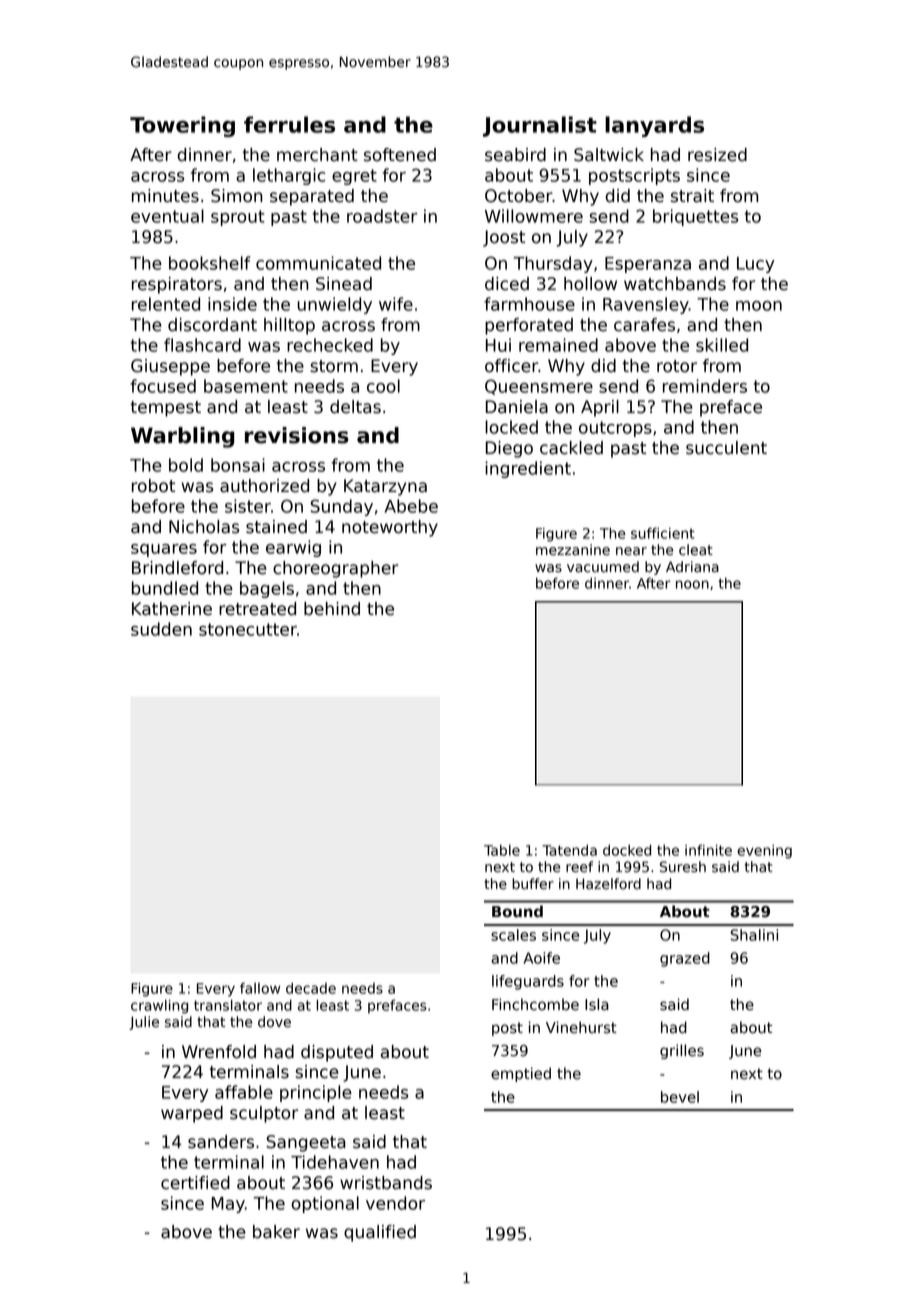  Describe the element at coordinates (276, 1232) in the screenshot. I see `baker` at that location.
